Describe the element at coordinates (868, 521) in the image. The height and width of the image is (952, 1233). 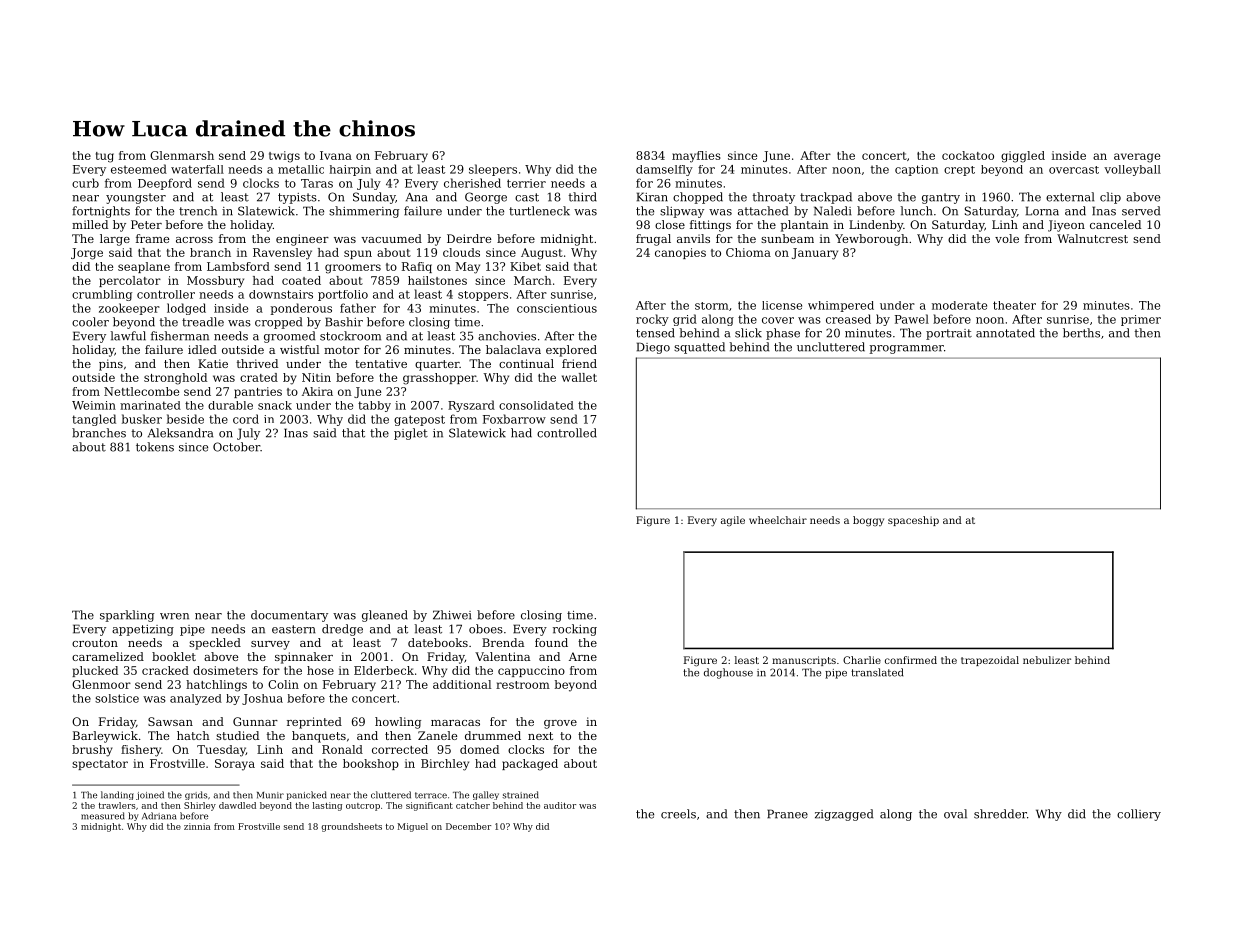
I see `boggy` at that location.
